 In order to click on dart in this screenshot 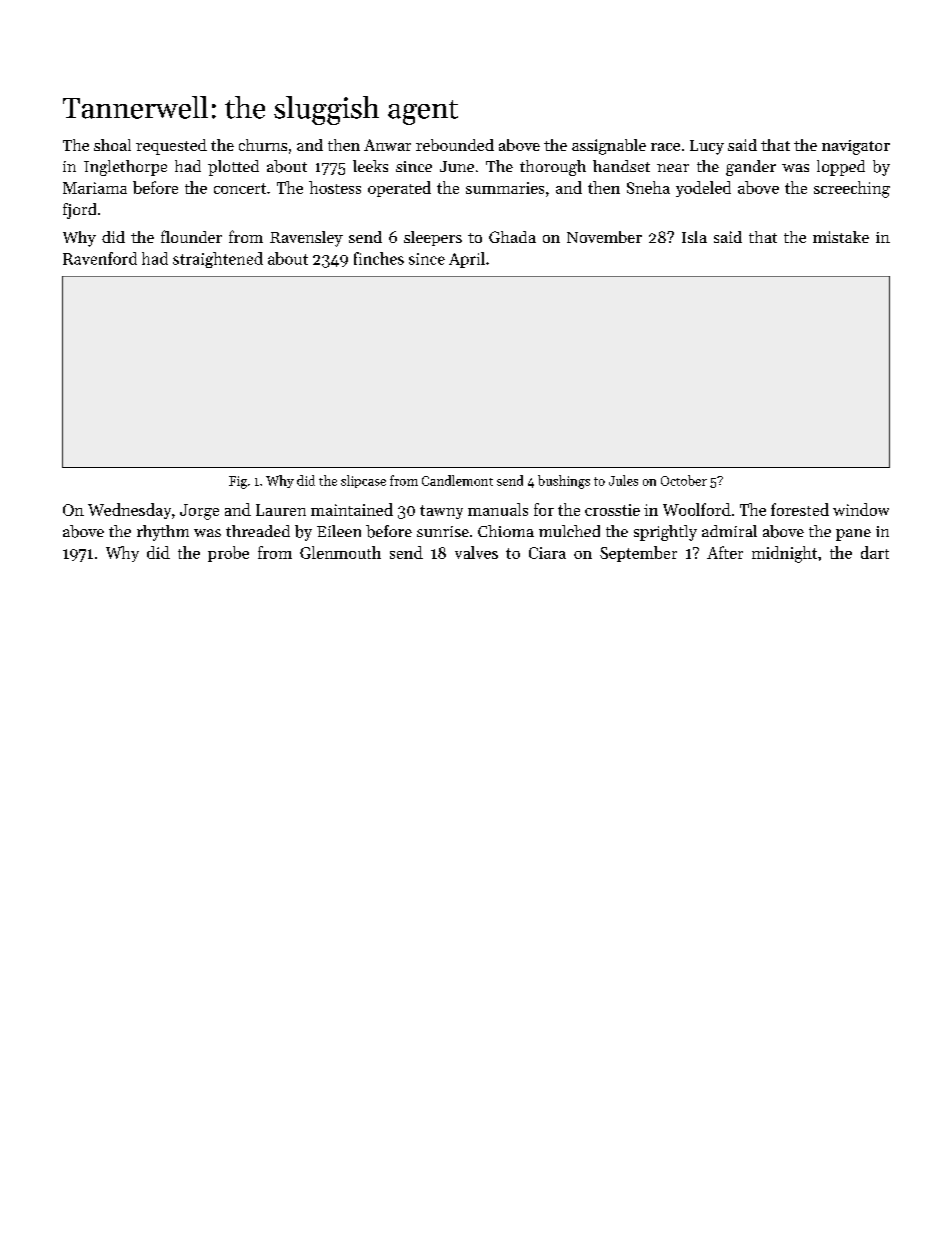, I will do `click(875, 552)`.
